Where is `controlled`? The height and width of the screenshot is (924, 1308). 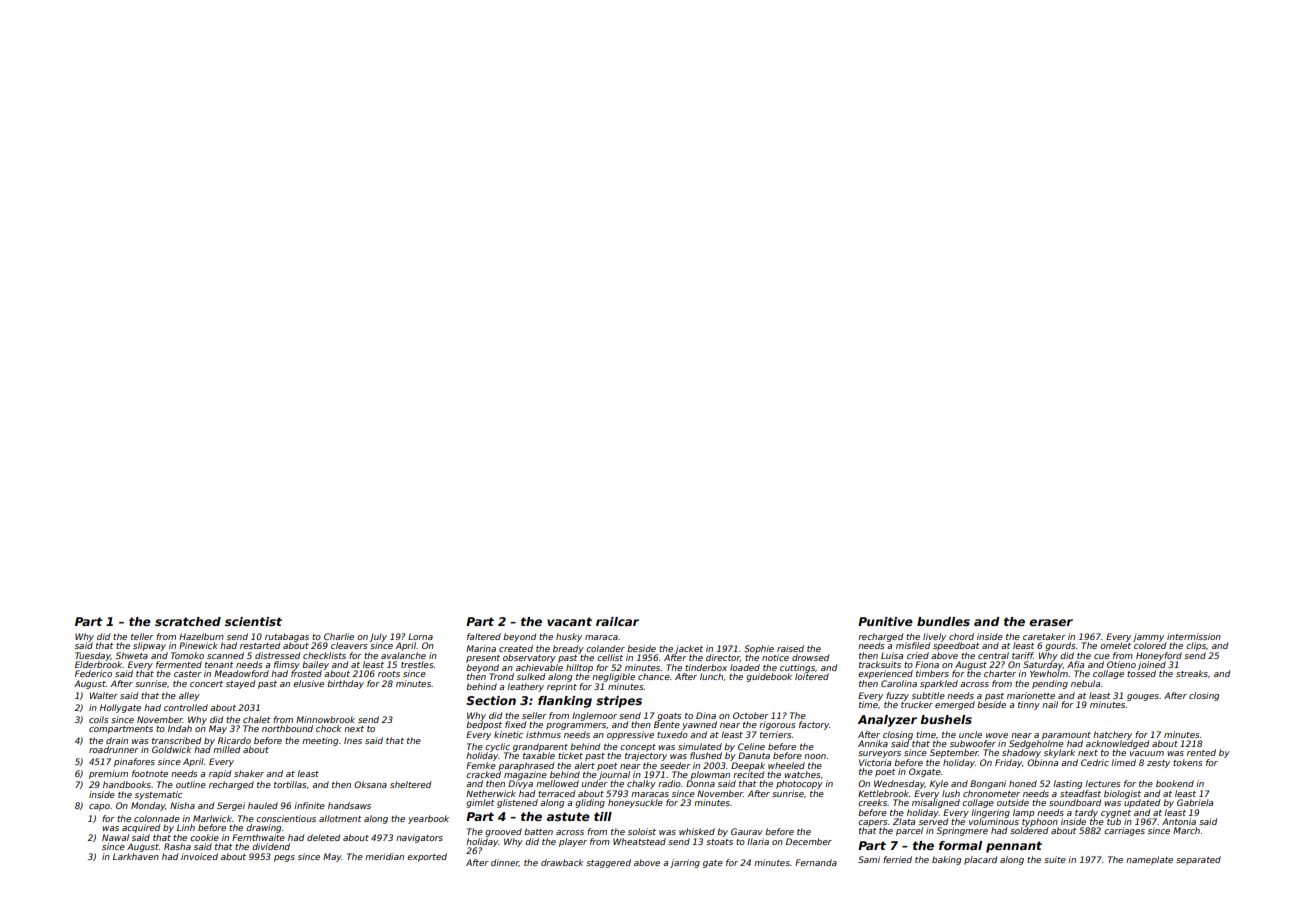
controlled is located at coordinates (186, 707).
